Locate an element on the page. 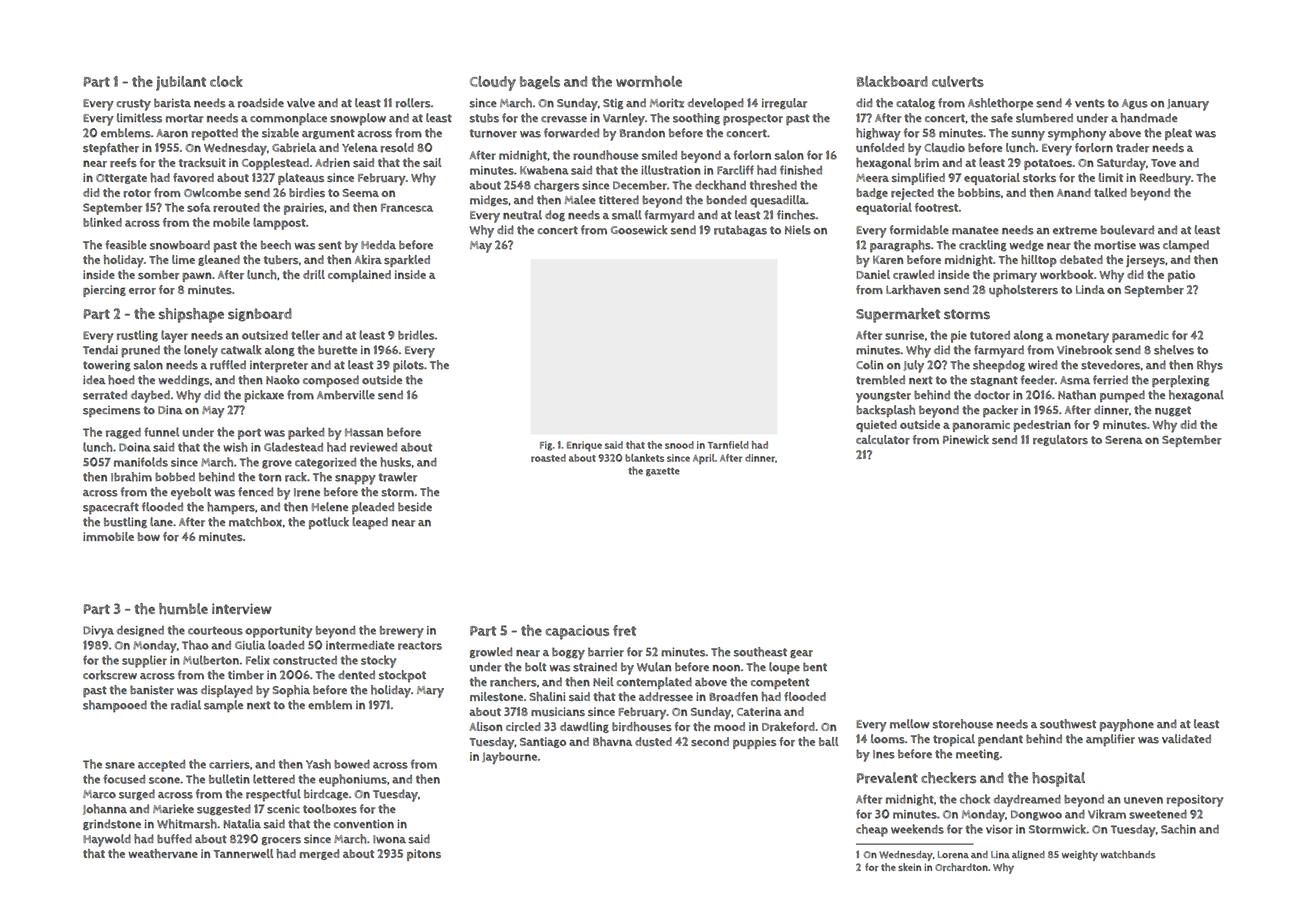  cheap is located at coordinates (872, 830).
